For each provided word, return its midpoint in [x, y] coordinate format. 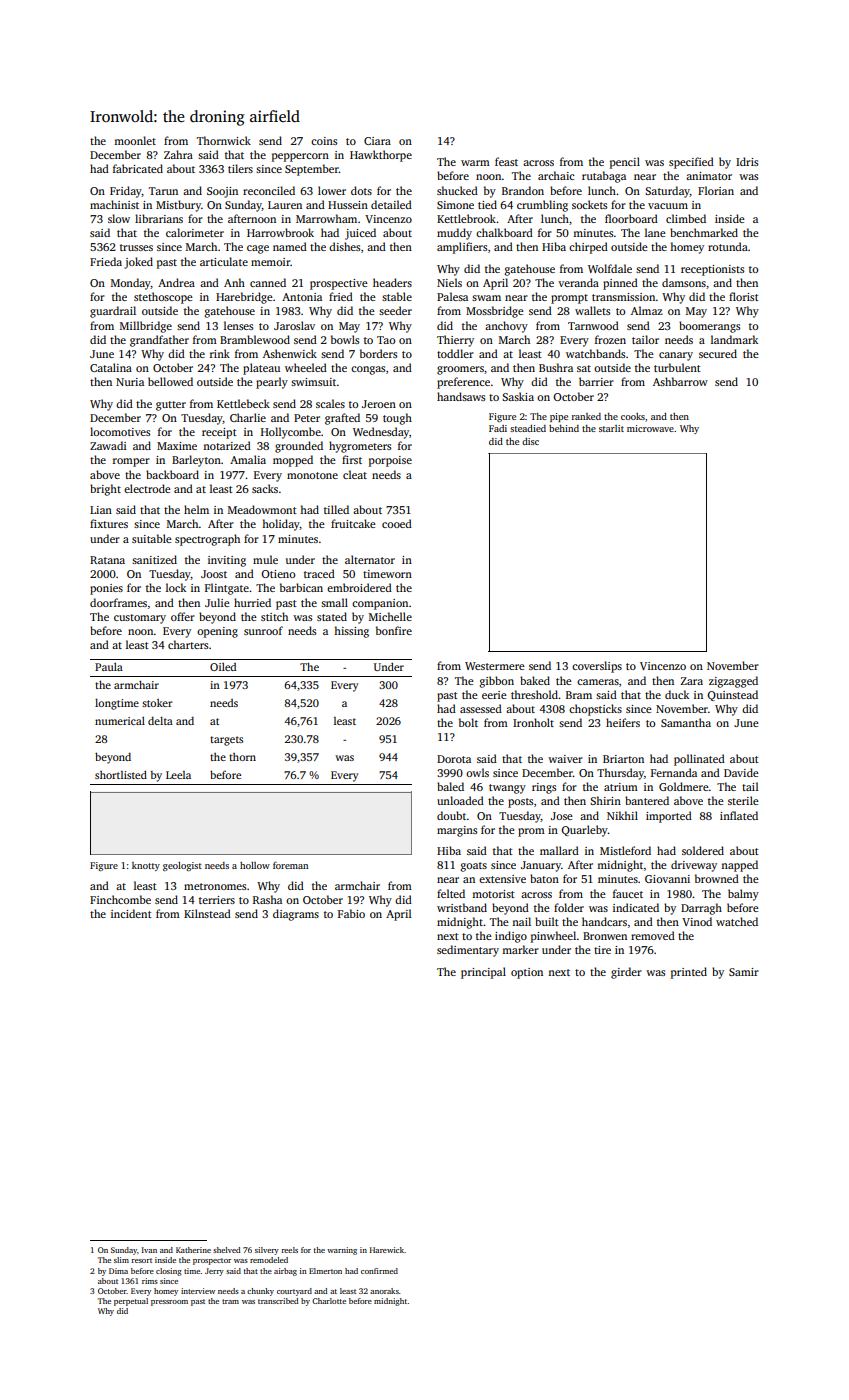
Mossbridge [495, 312]
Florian [716, 190]
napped [739, 866]
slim [121, 1260]
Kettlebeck [243, 403]
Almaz [647, 310]
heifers [623, 722]
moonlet [135, 140]
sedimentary [468, 951]
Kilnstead [207, 913]
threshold [534, 694]
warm [475, 163]
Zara [692, 681]
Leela [178, 775]
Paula [109, 667]
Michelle [390, 616]
